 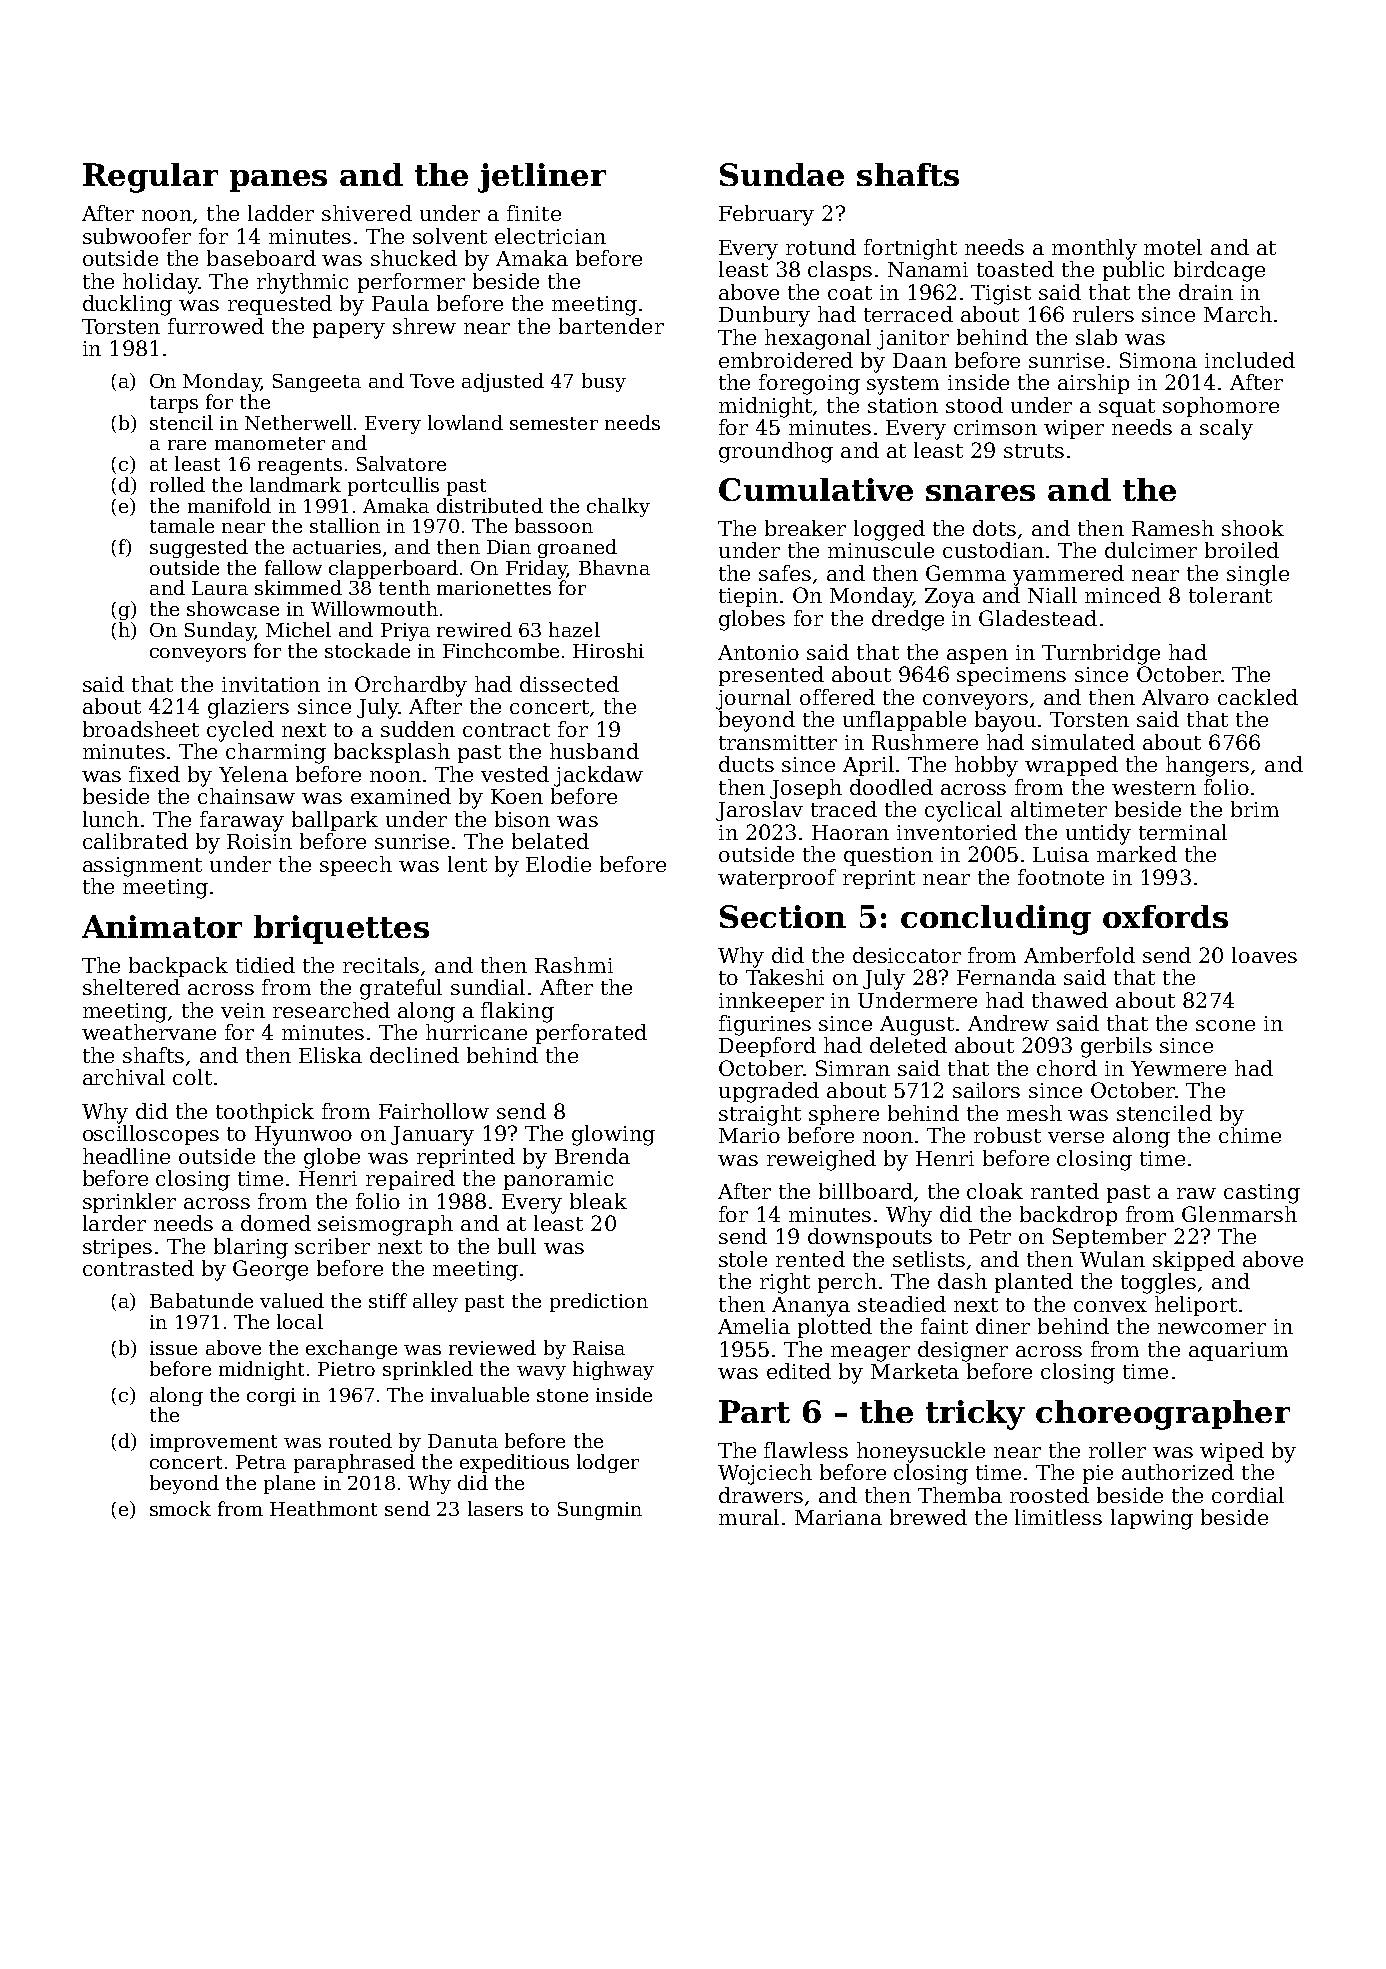 I want to click on Eliska, so click(x=330, y=1055).
